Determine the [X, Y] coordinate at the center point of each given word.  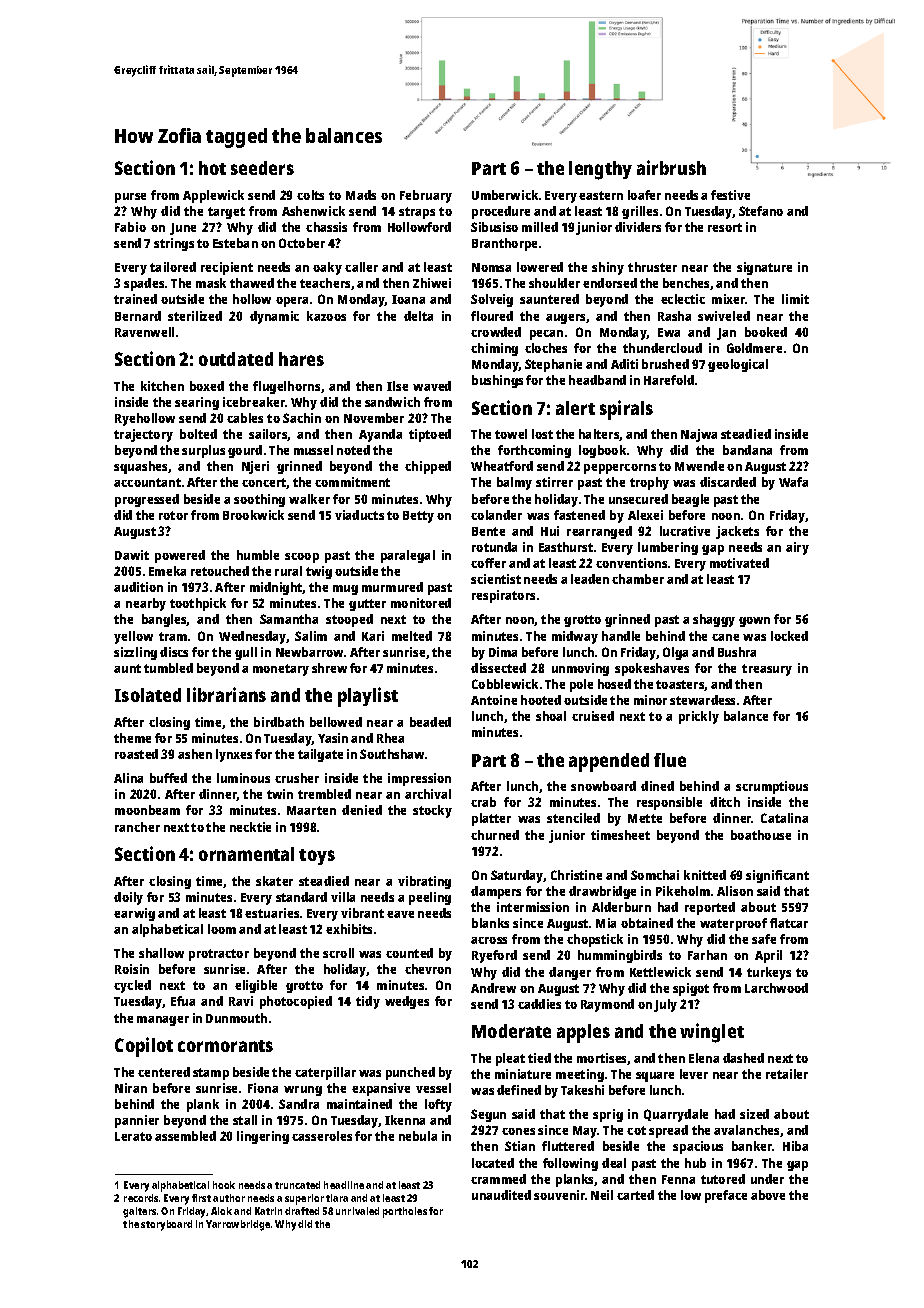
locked [789, 636]
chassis [326, 227]
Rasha [674, 316]
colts [310, 195]
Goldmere [754, 348]
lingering [263, 1137]
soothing [259, 500]
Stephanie [553, 365]
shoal [551, 716]
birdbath [279, 722]
